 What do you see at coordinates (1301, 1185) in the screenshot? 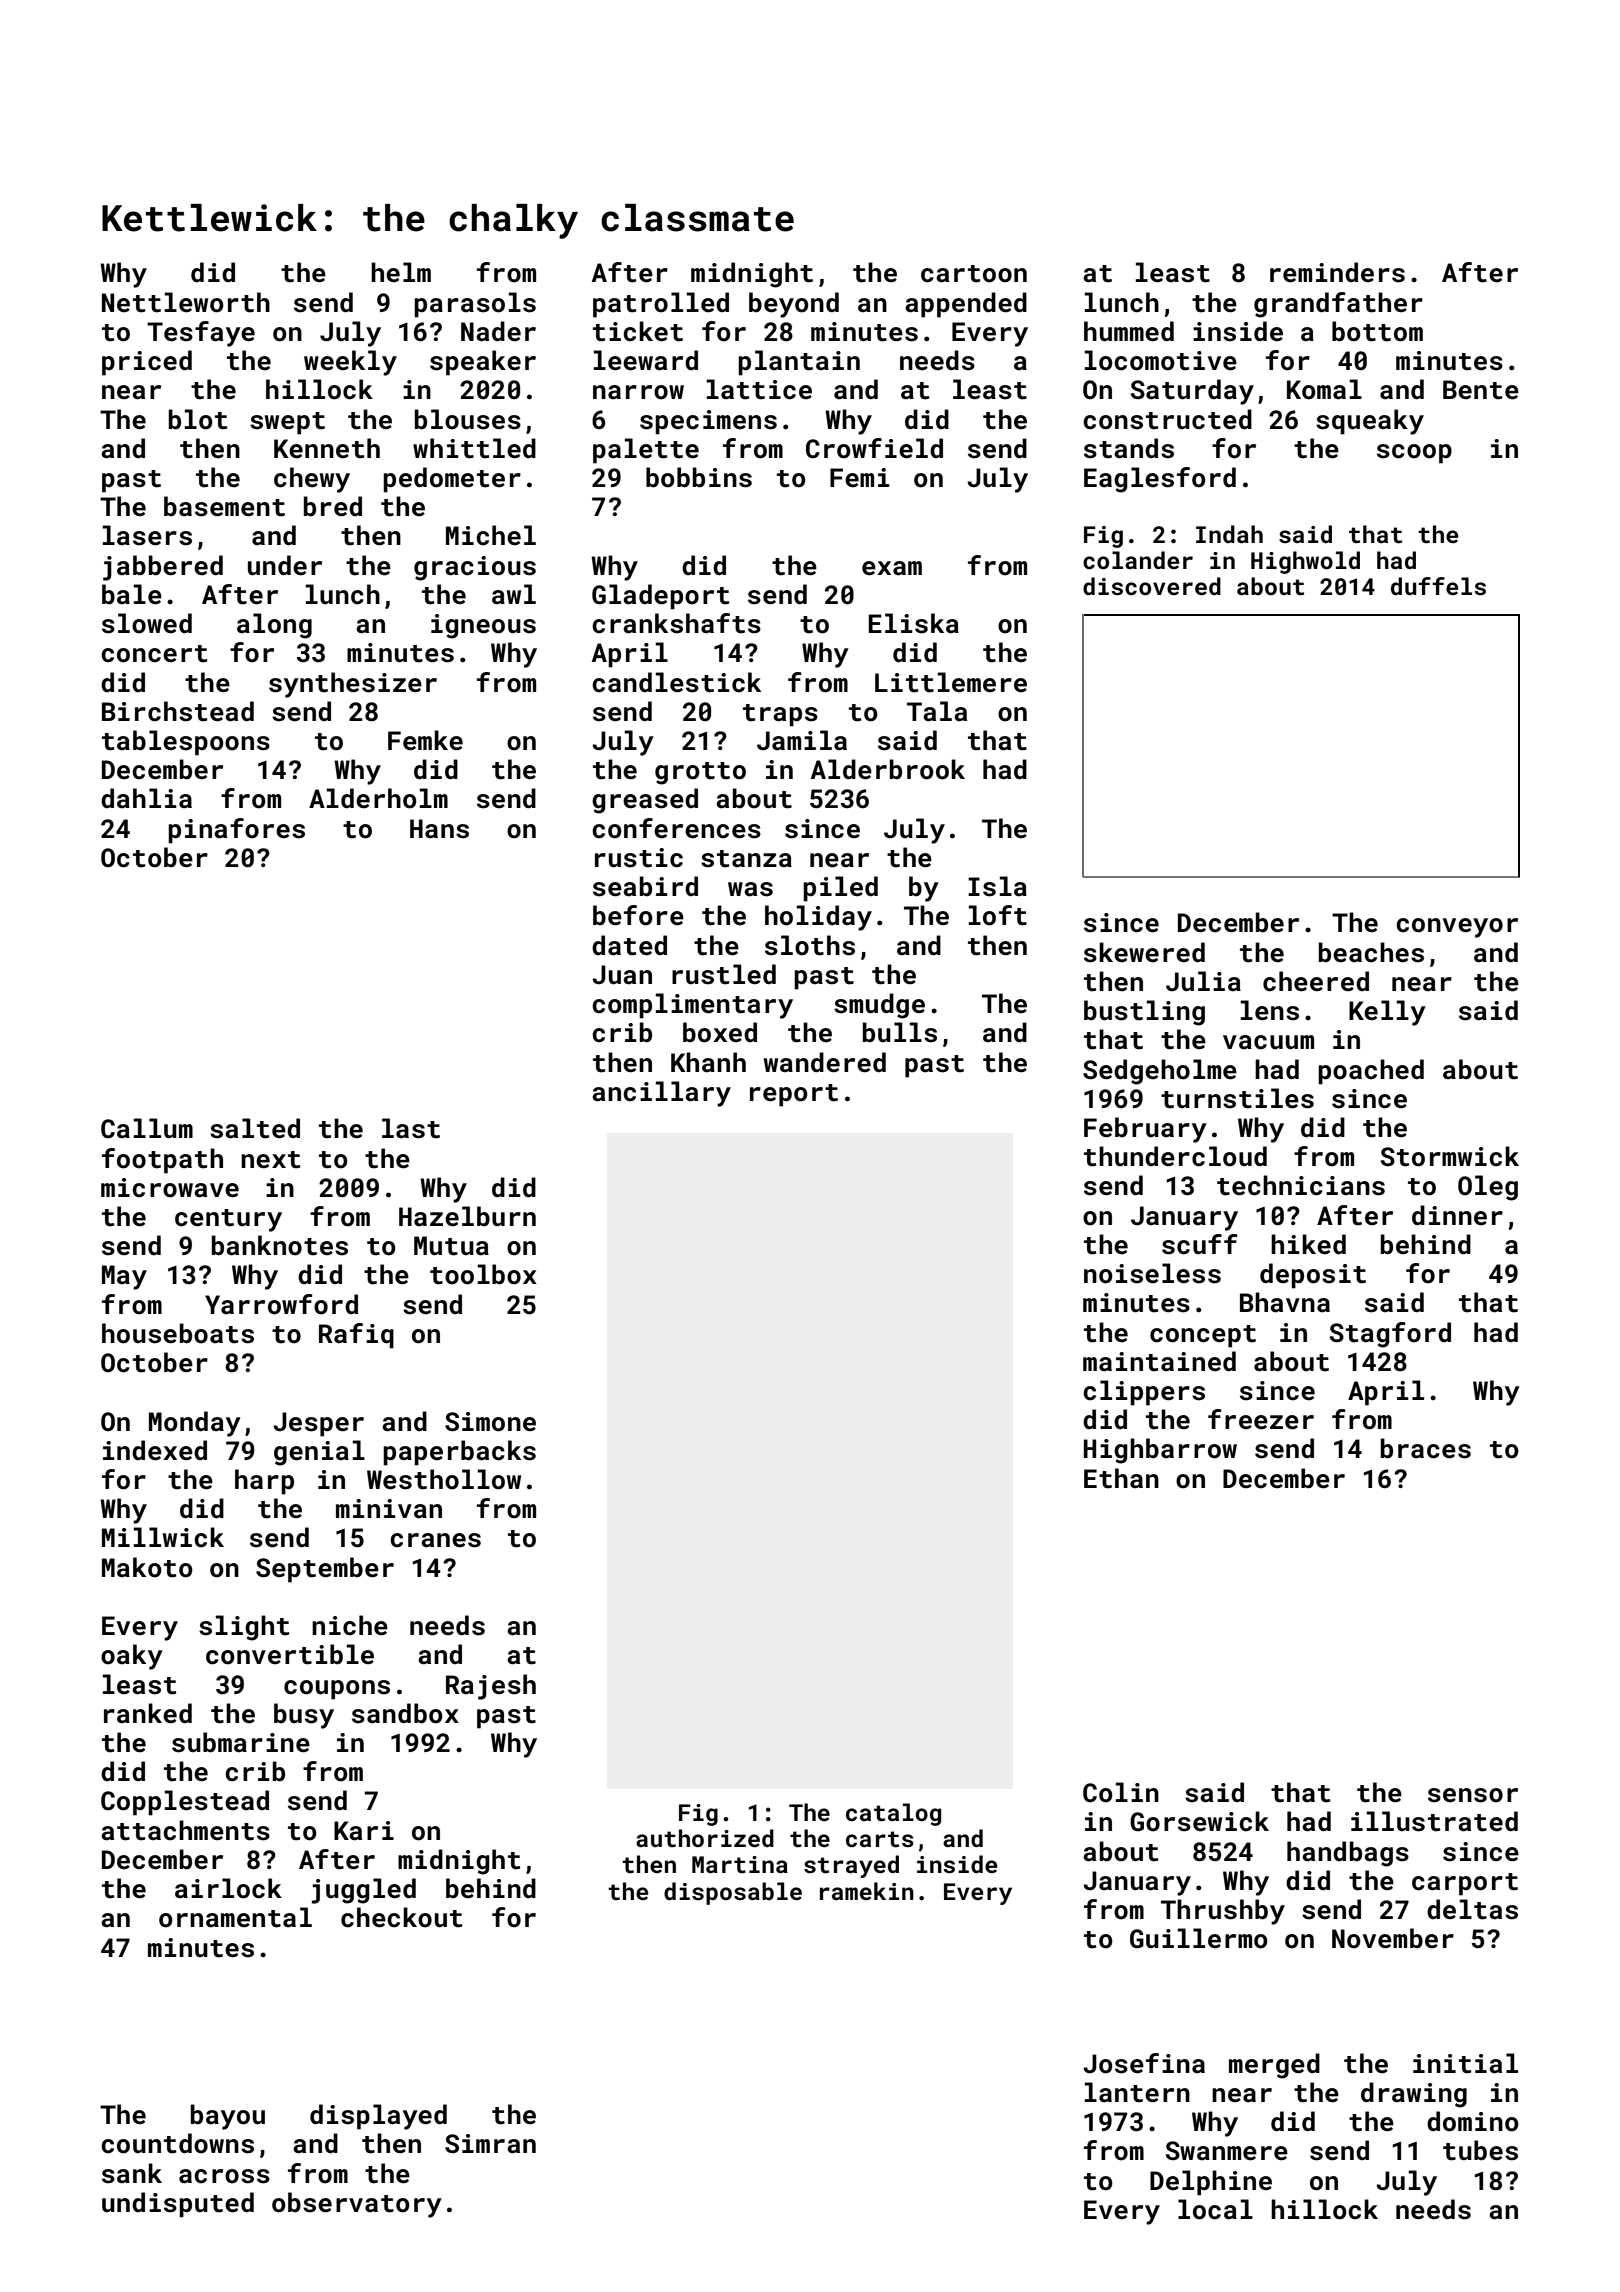
I see `technicians` at bounding box center [1301, 1185].
